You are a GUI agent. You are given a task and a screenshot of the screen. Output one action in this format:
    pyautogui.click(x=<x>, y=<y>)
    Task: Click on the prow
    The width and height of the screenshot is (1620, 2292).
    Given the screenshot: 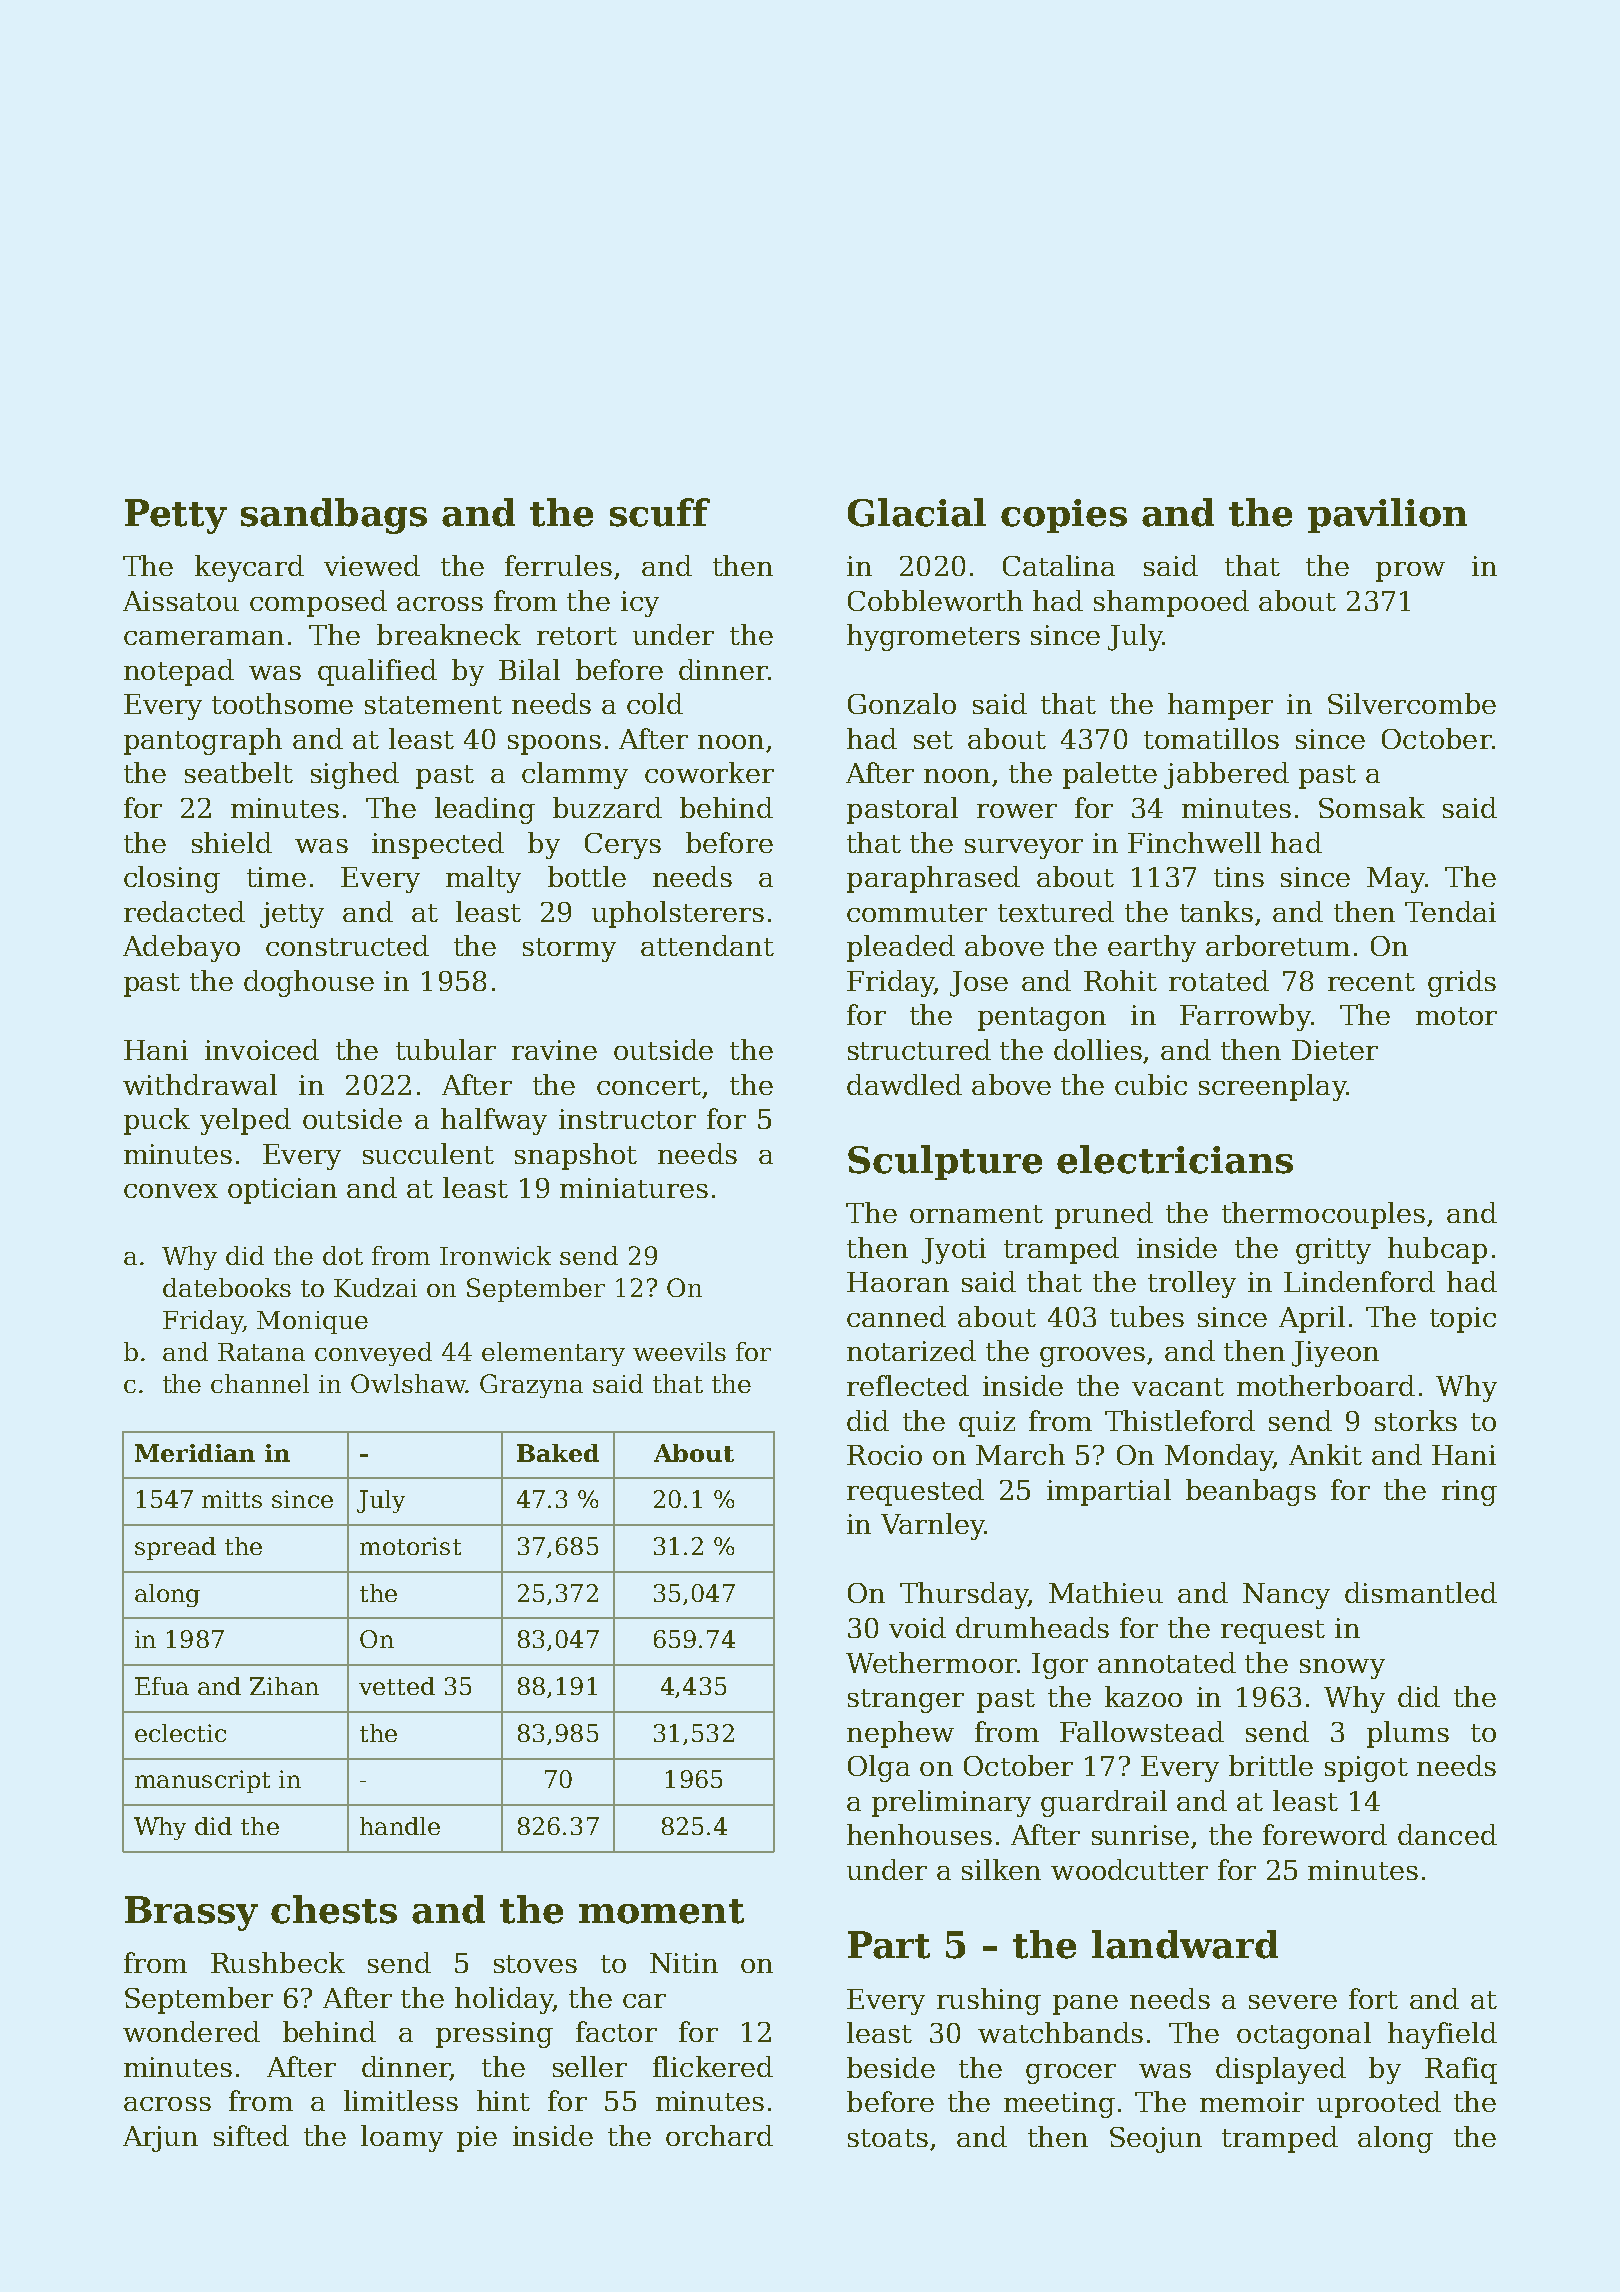 What is the action you would take?
    pyautogui.click(x=1410, y=572)
